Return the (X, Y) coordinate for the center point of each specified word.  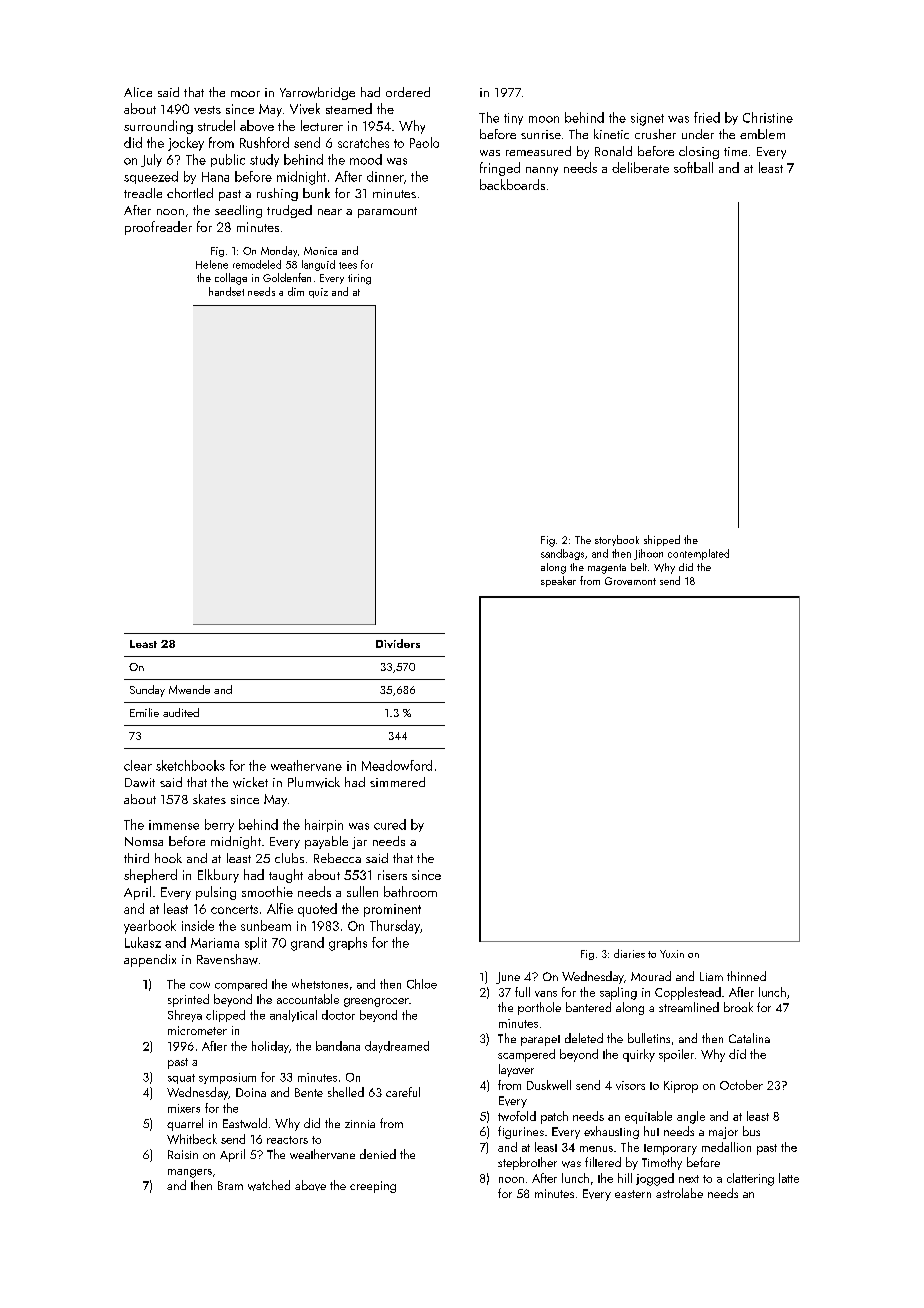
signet (647, 119)
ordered (408, 92)
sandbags (562, 554)
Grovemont (630, 581)
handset (226, 291)
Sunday (147, 691)
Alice (138, 92)
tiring (359, 279)
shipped (662, 540)
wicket (250, 782)
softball (693, 167)
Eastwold (245, 1123)
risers (392, 875)
